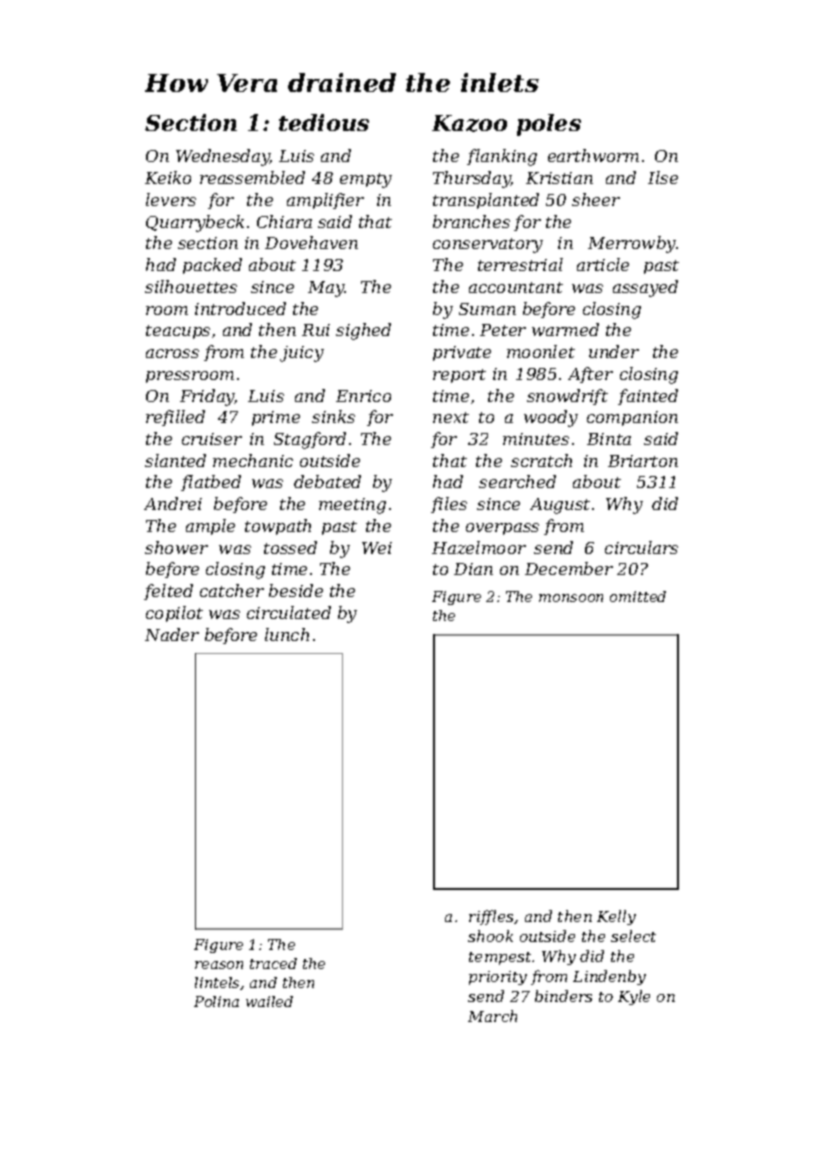  I want to click on Kazoo, so click(469, 123).
